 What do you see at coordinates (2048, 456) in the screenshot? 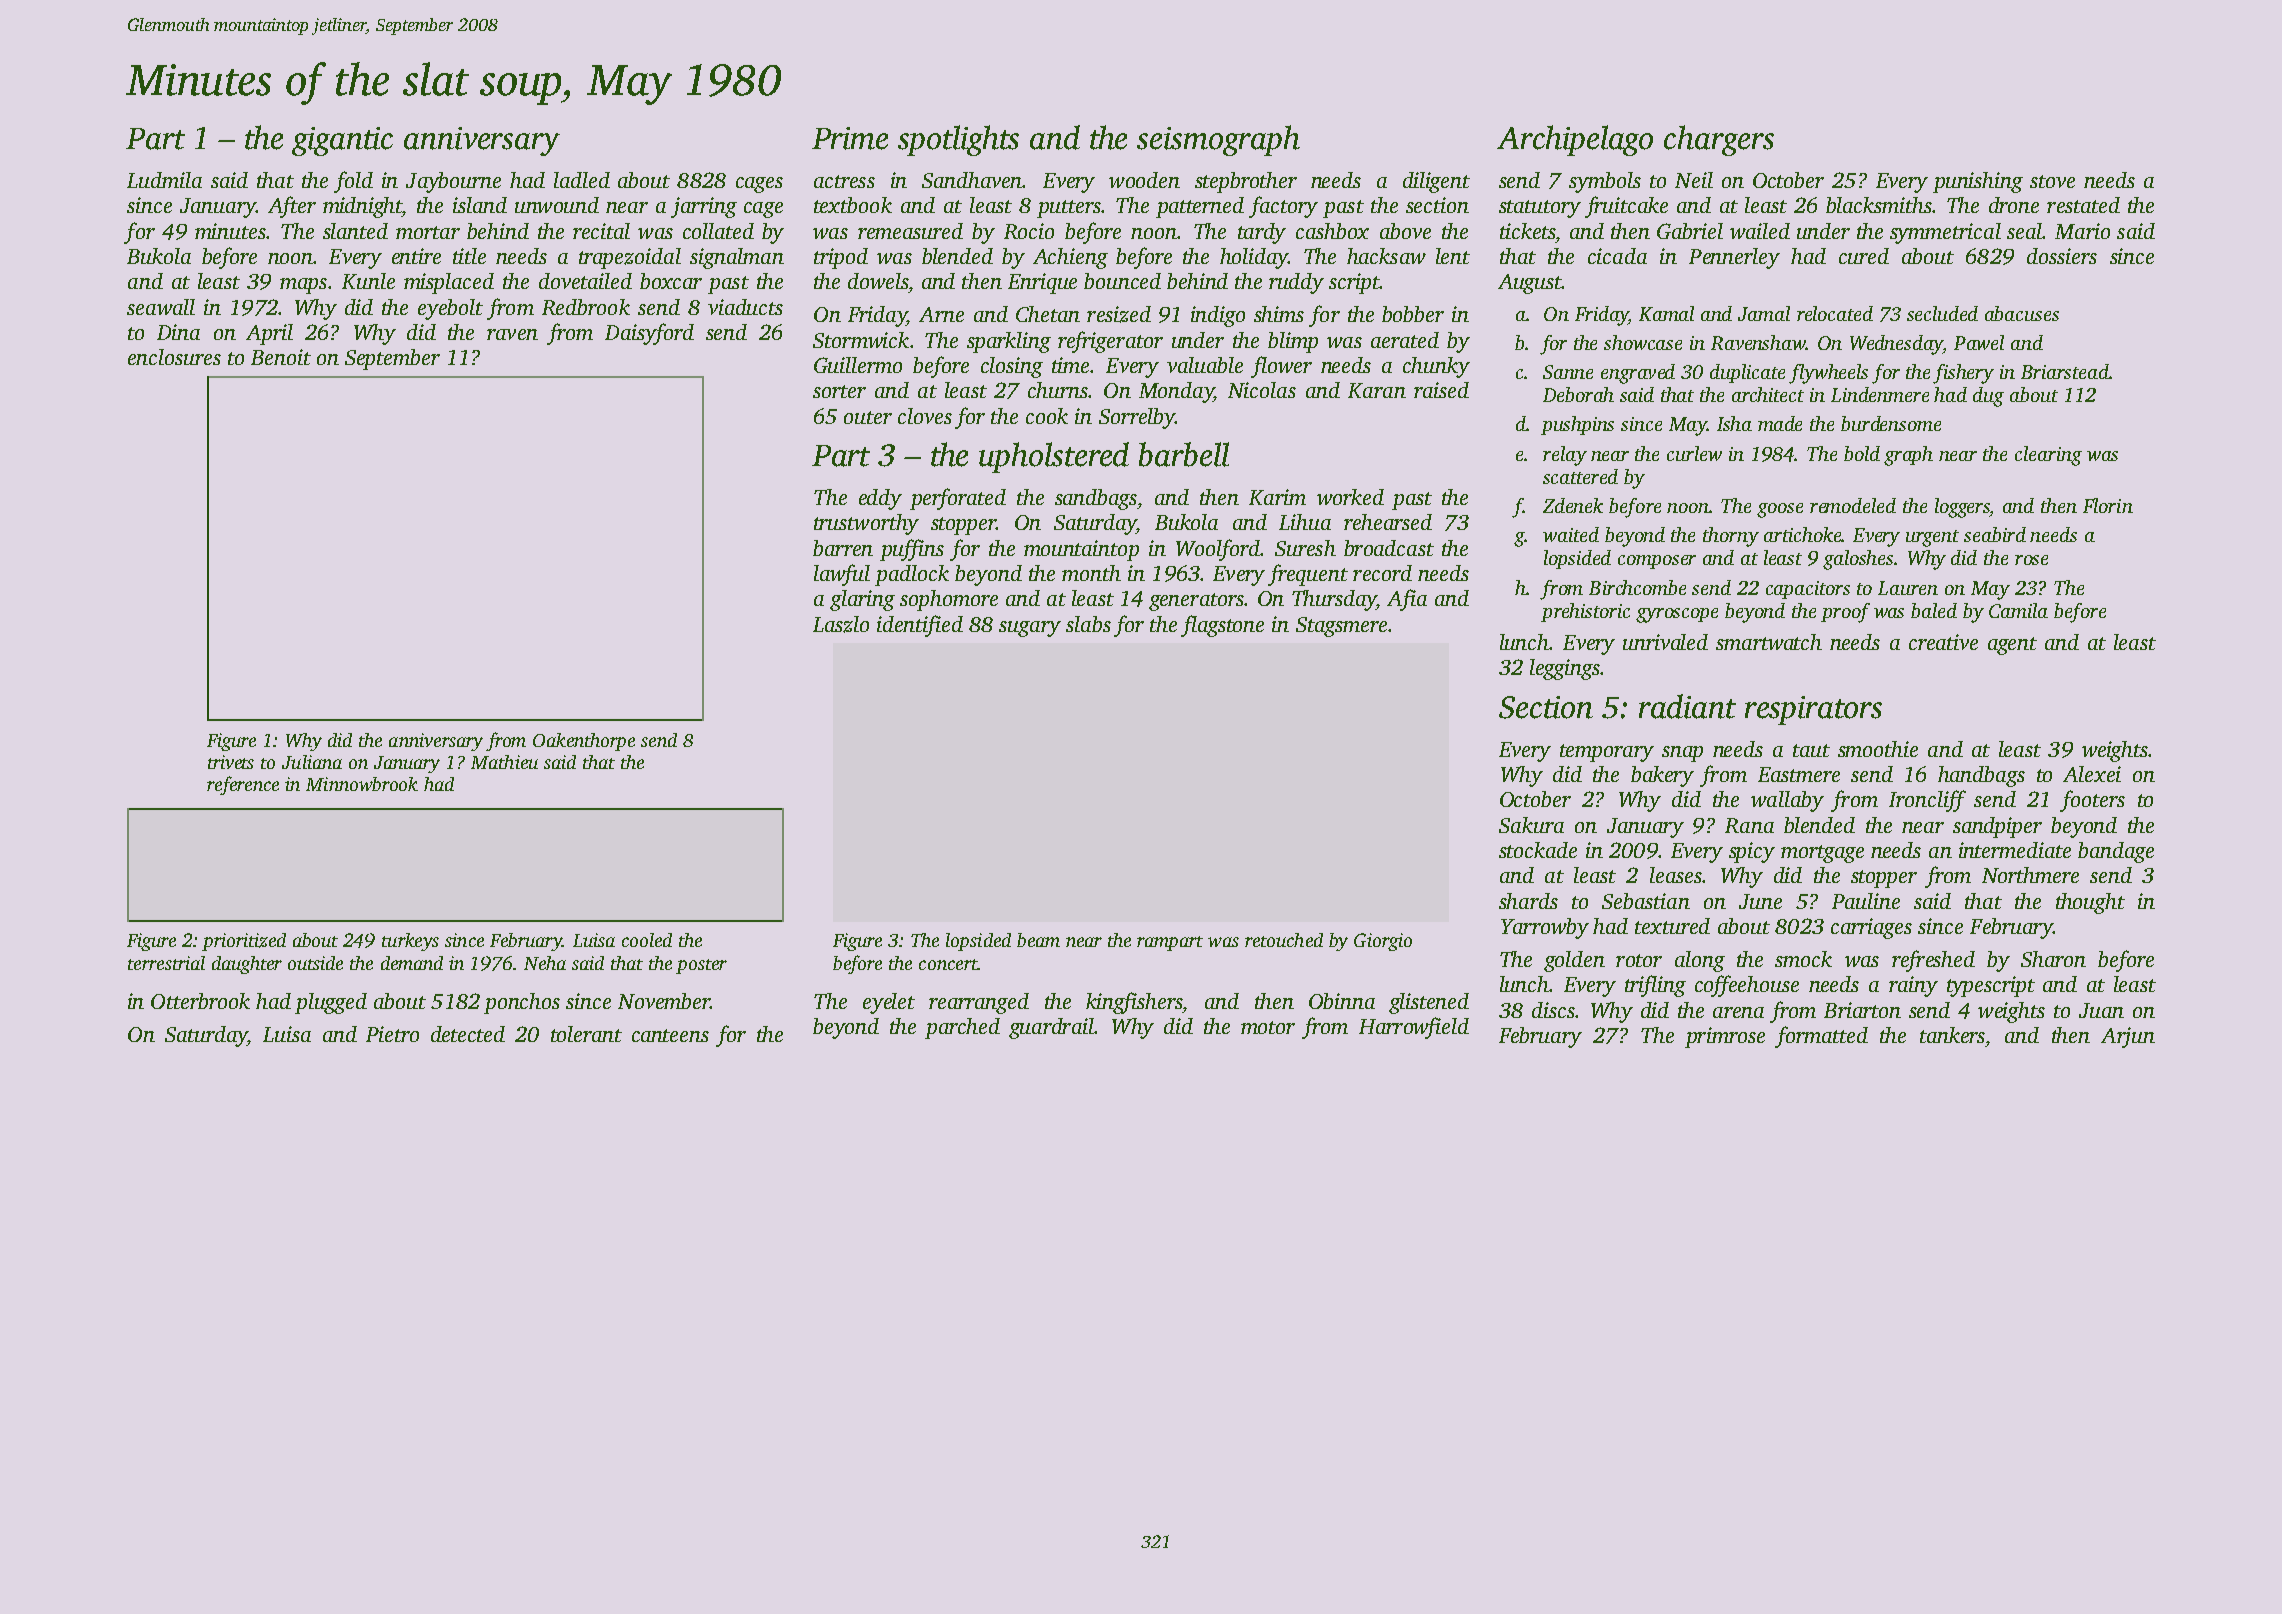
I see `clearing` at bounding box center [2048, 456].
